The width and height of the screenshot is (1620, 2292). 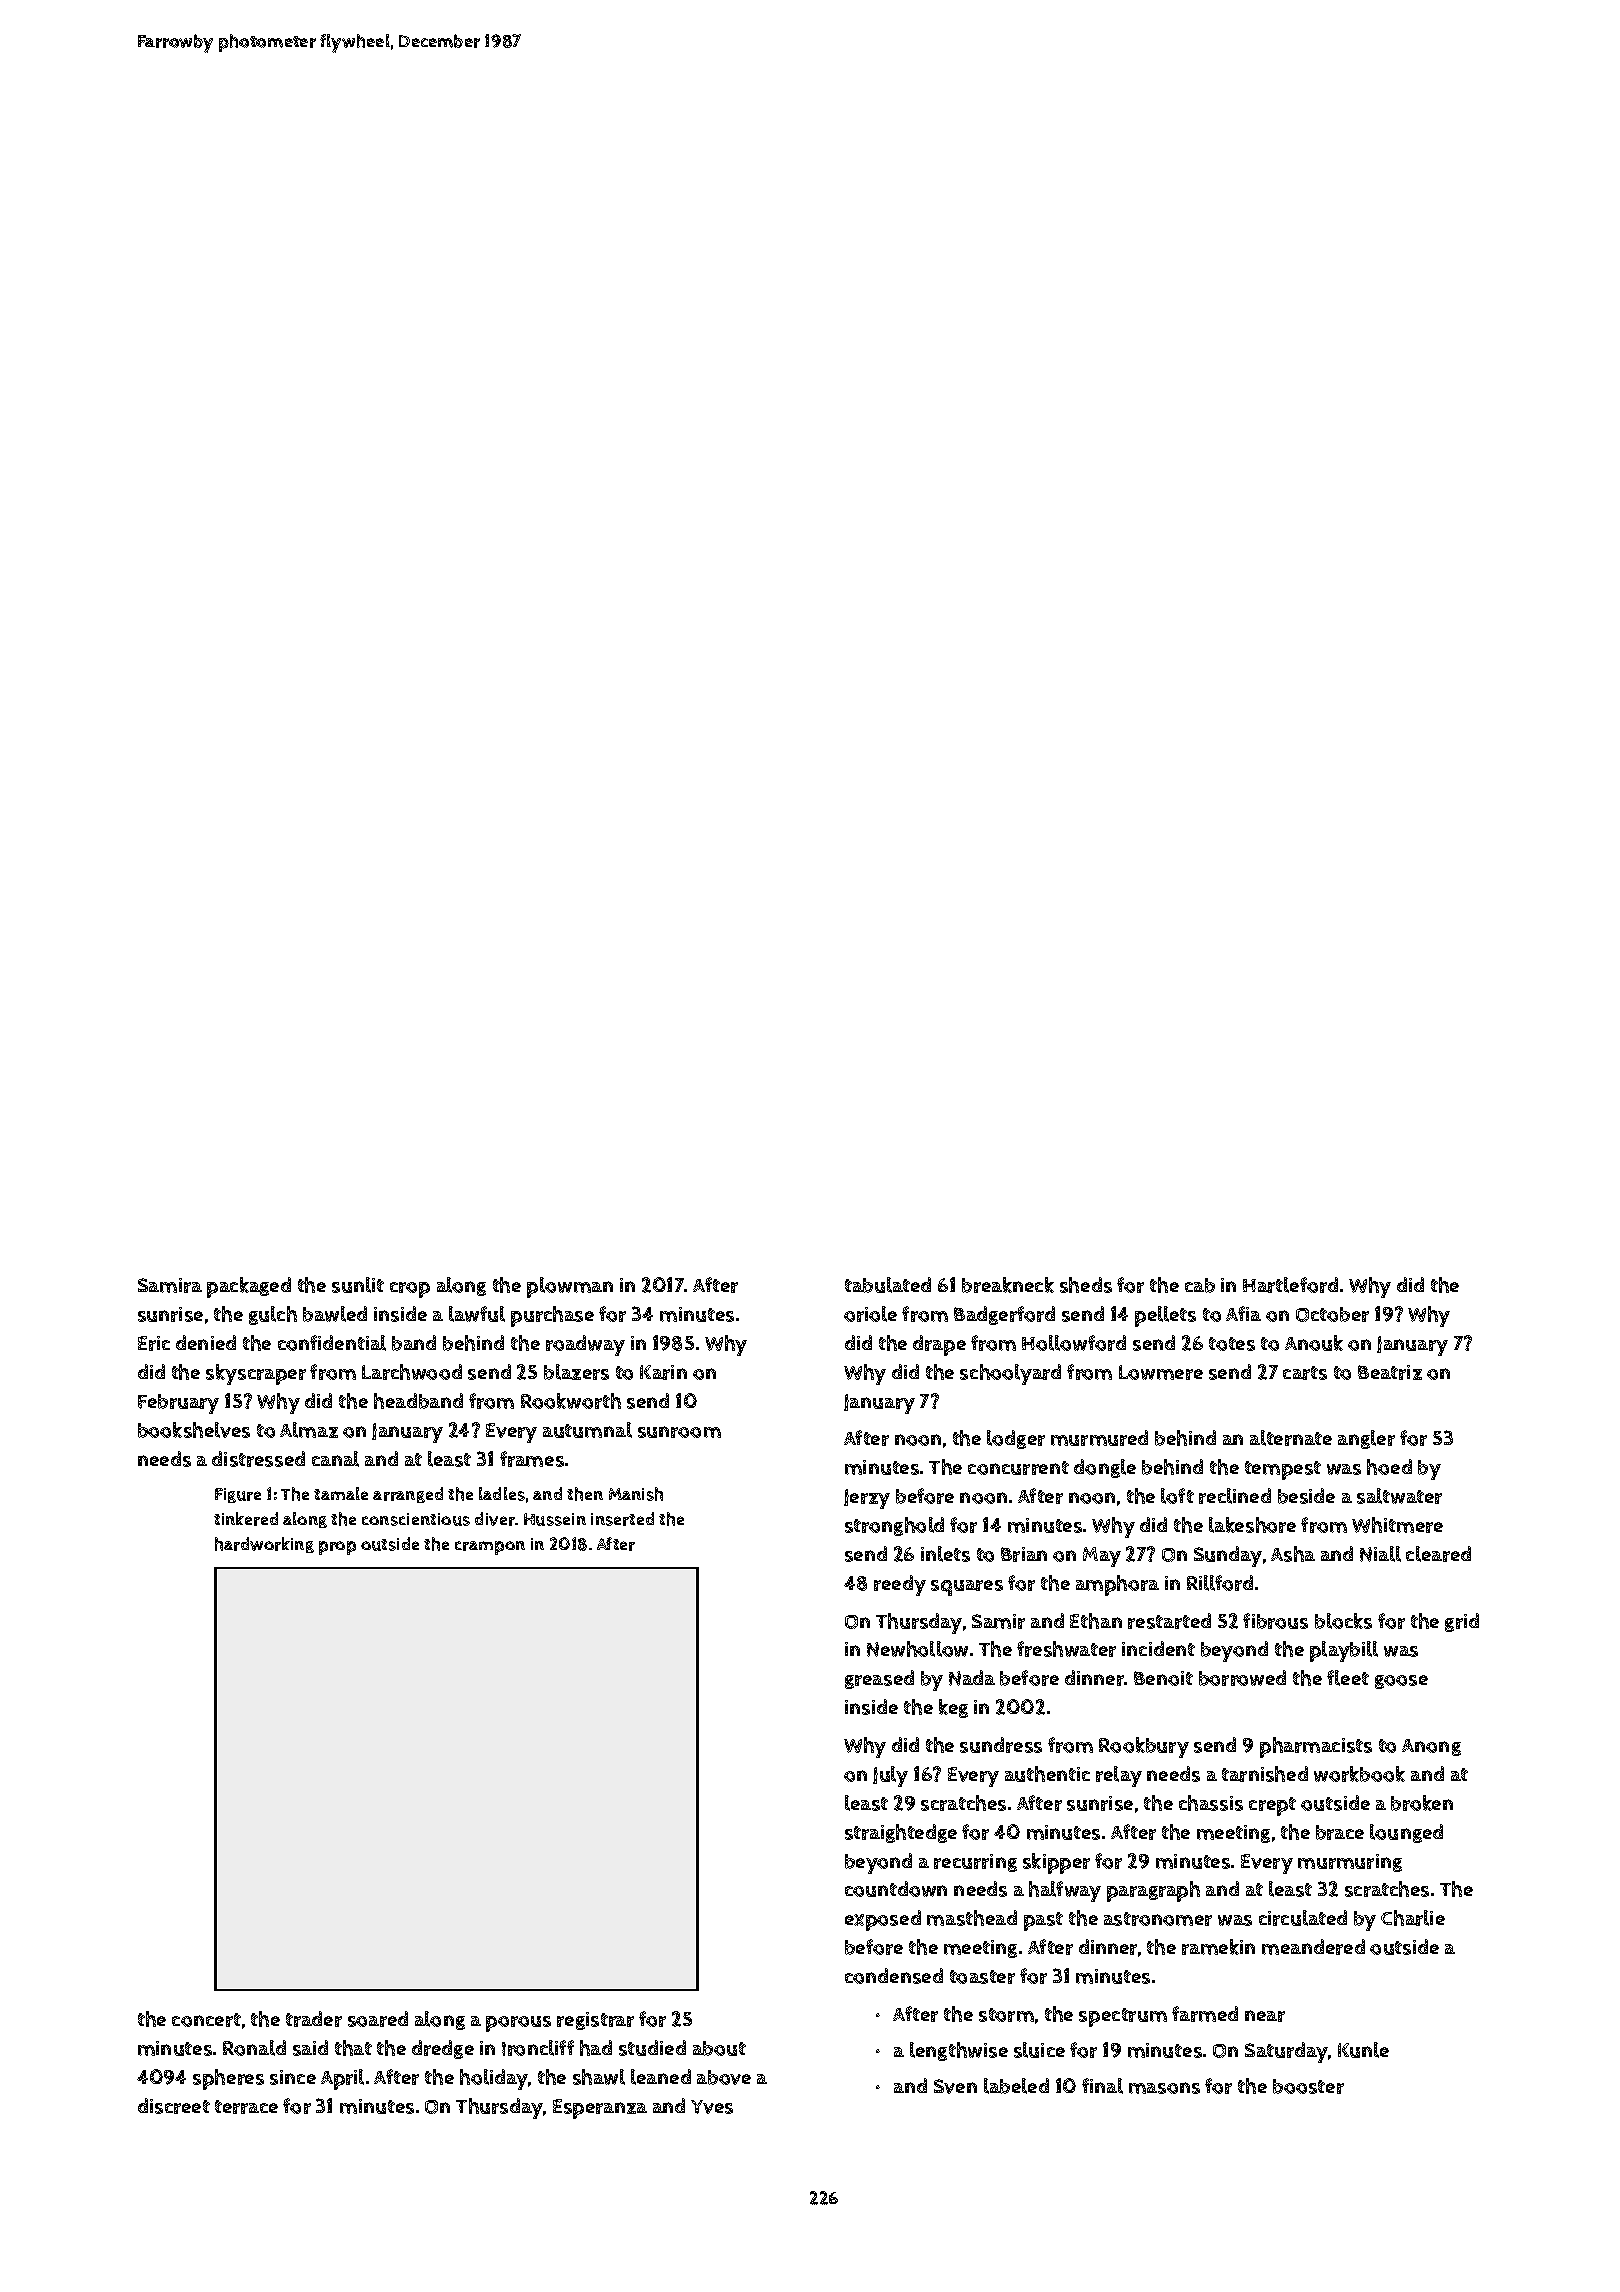 I want to click on murmuring, so click(x=1350, y=1863).
